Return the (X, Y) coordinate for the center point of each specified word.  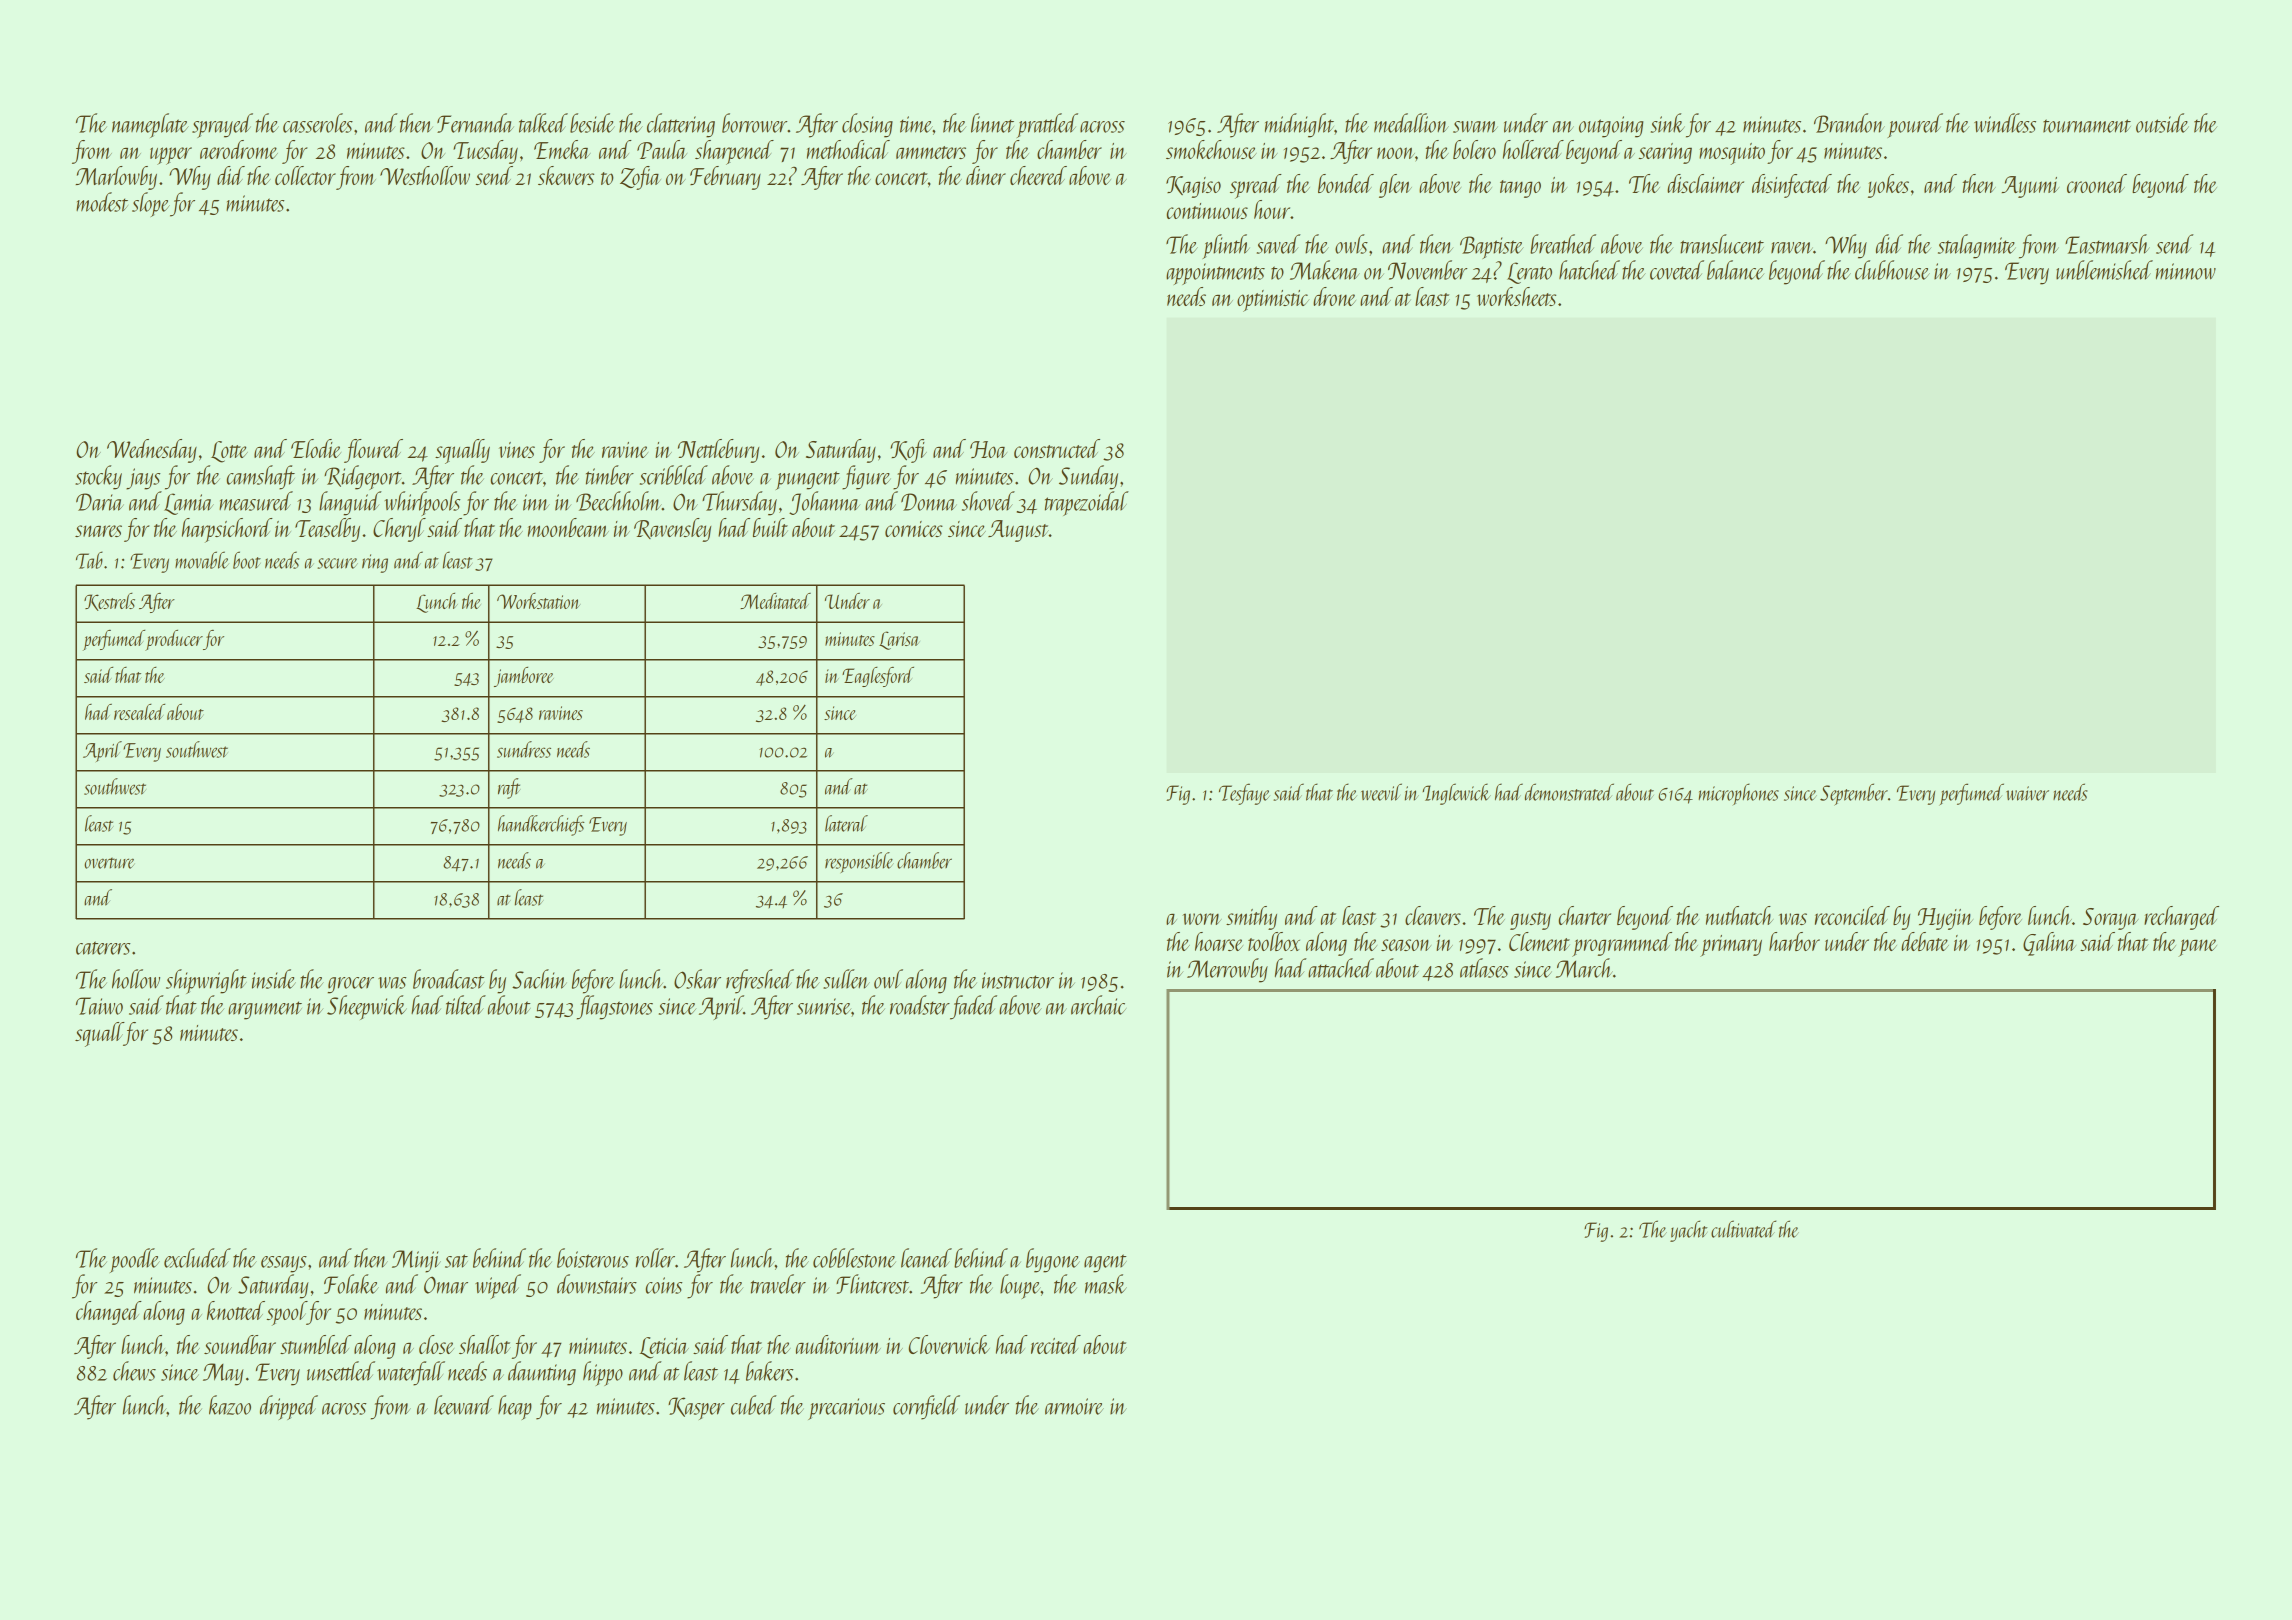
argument (265, 1010)
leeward (464, 1405)
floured (373, 451)
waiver (2027, 793)
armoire (1074, 1406)
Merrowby (1227, 970)
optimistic (1273, 301)
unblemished (2104, 270)
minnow (2186, 271)
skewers (566, 175)
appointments (1215, 274)
